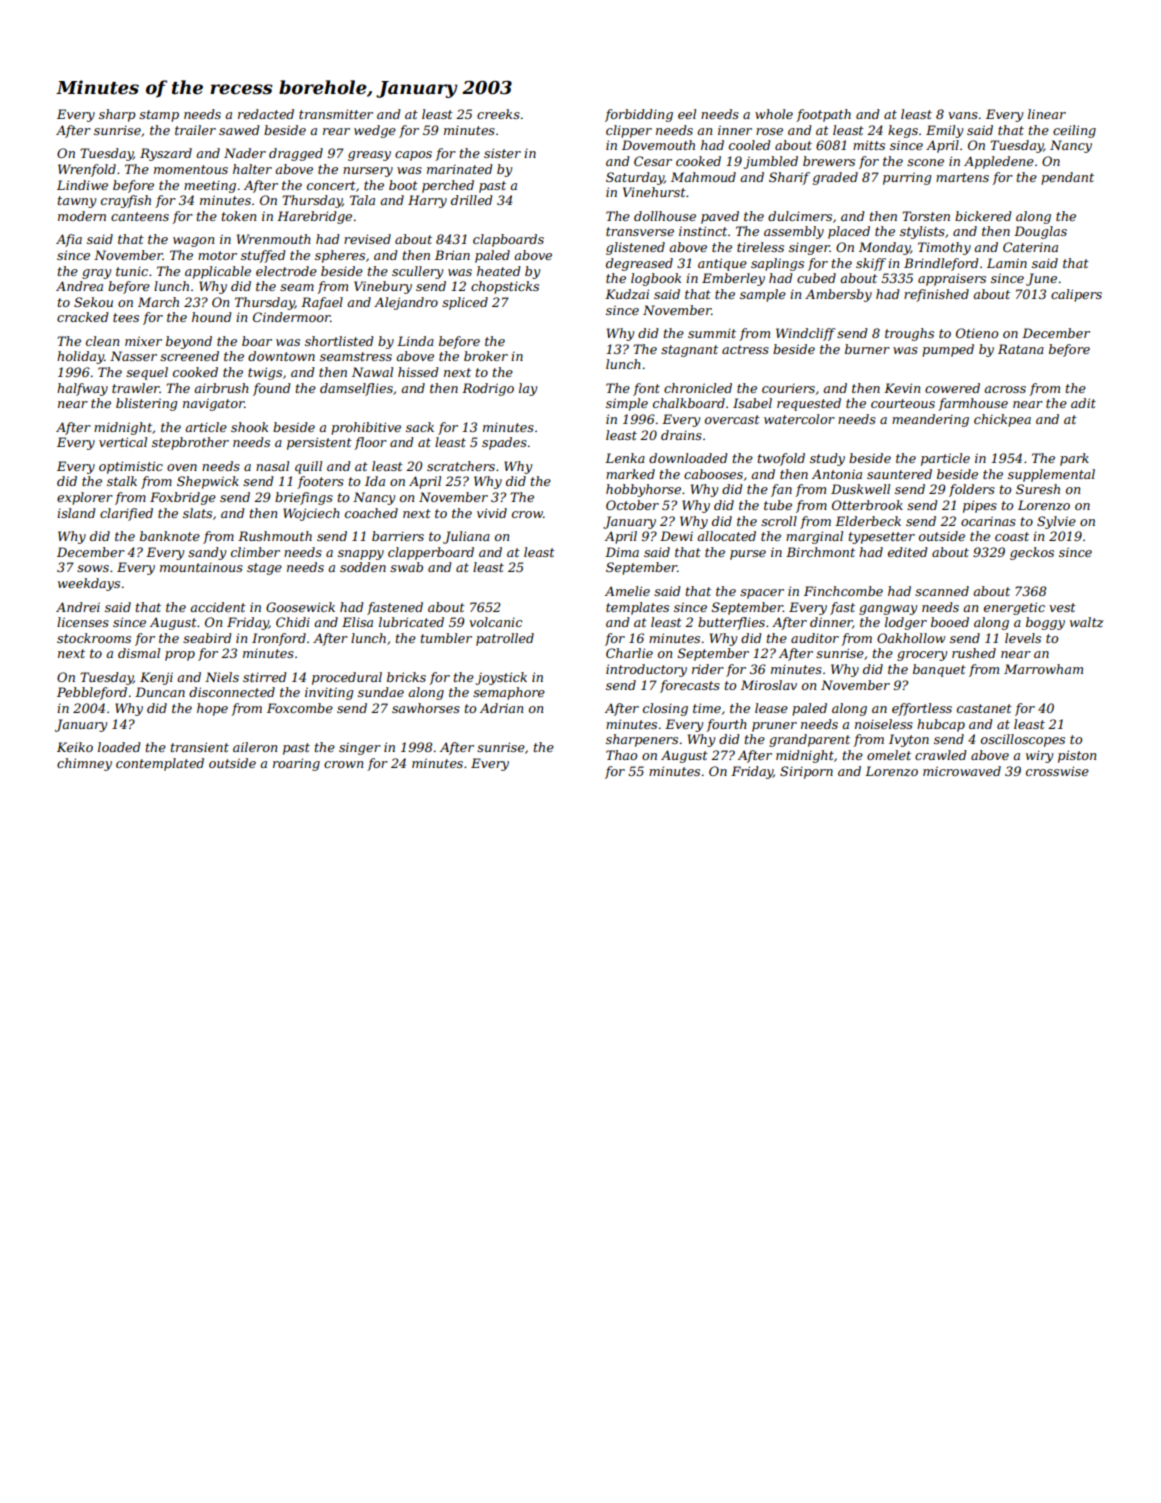 This screenshot has width=1161, height=1503. I want to click on Ironford, so click(279, 639).
